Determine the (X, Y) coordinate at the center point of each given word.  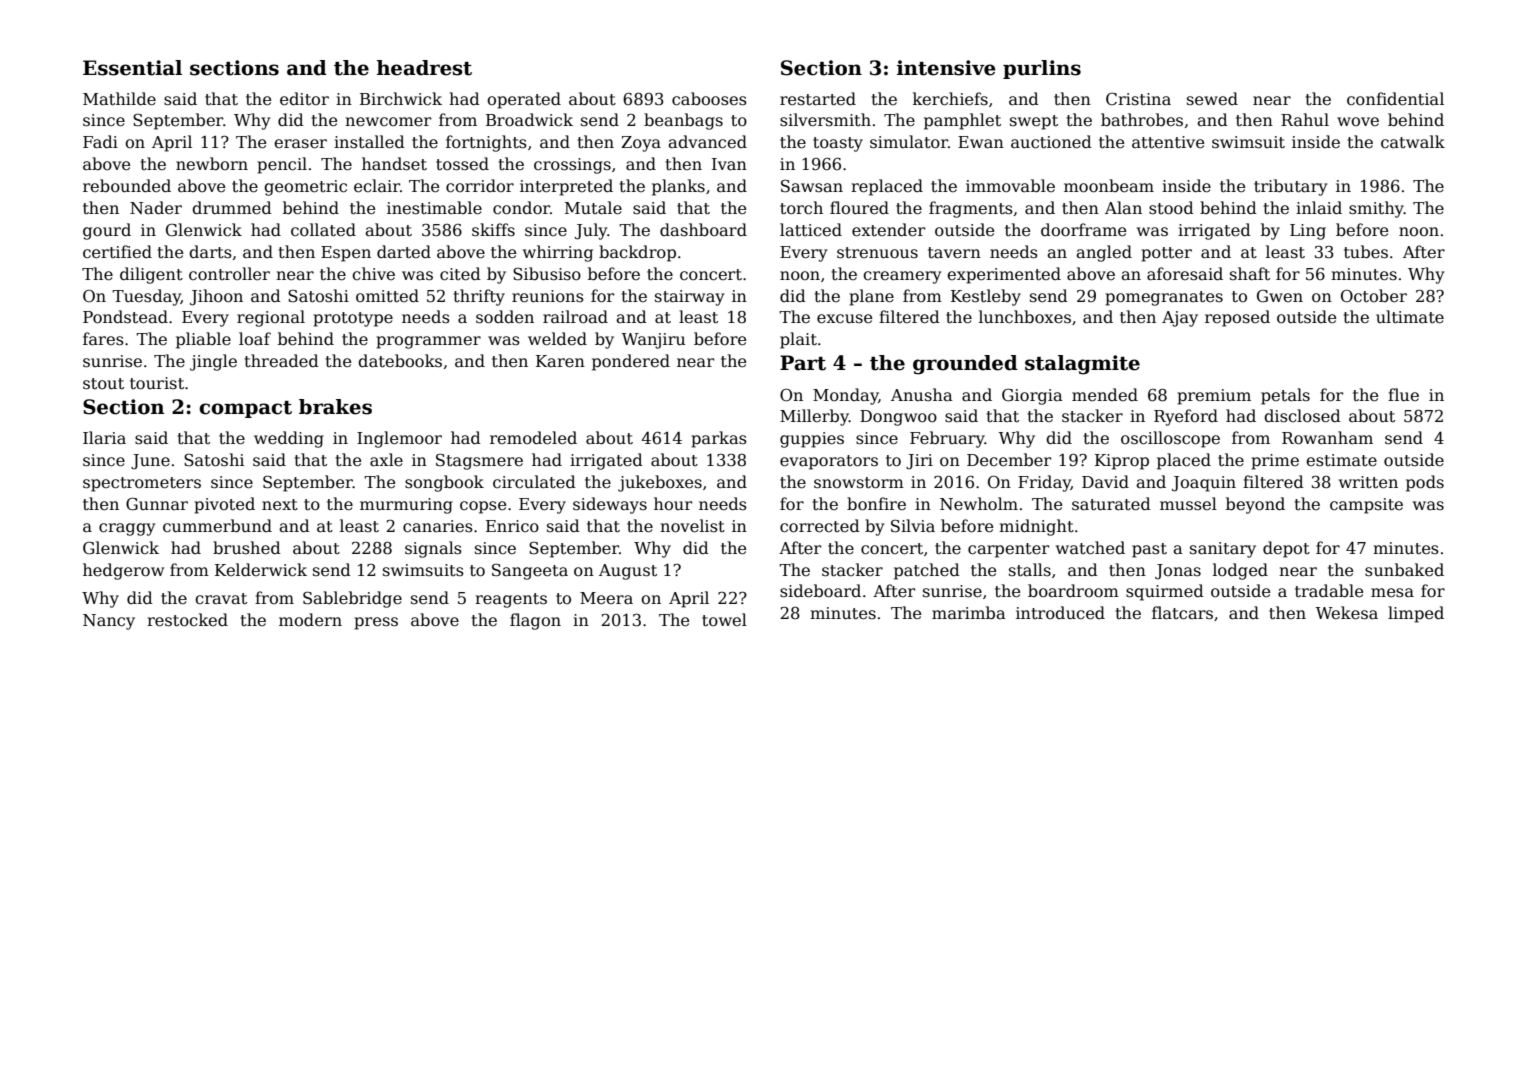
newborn (212, 163)
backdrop (637, 253)
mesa (1392, 593)
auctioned (1051, 142)
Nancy (109, 622)
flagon (535, 621)
